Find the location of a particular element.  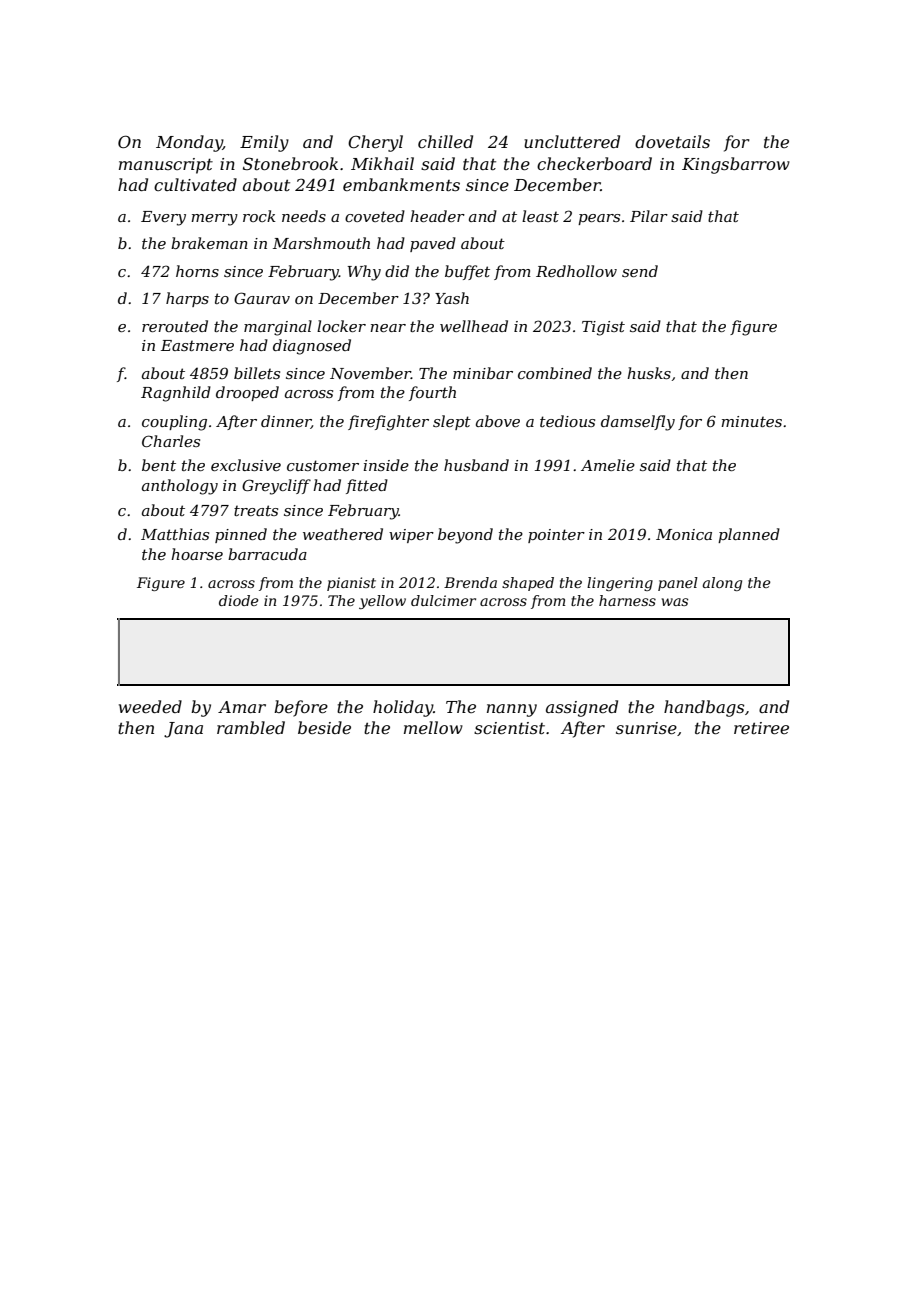

diode is located at coordinates (239, 600).
